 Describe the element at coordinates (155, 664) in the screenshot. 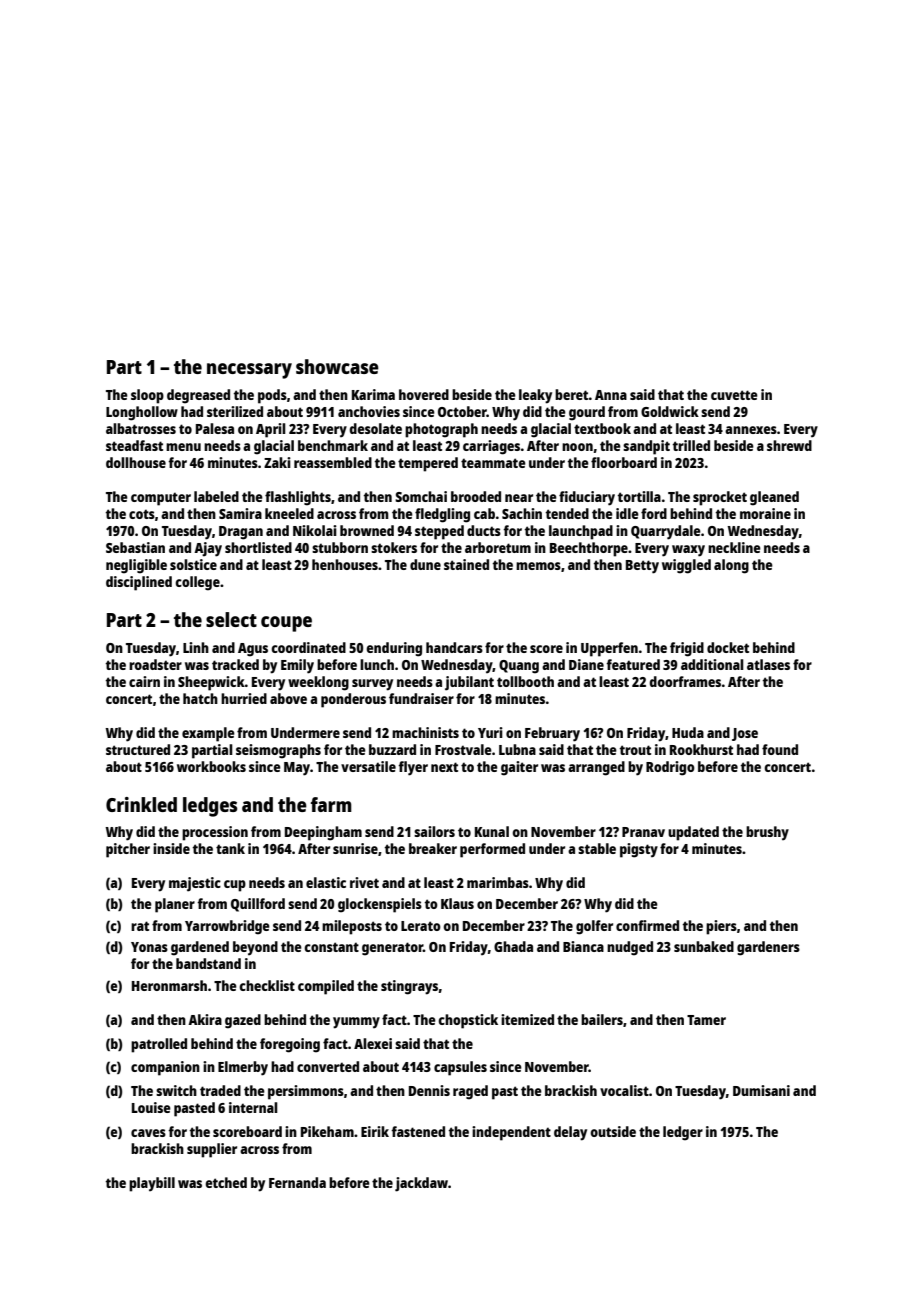

I see `roadster` at that location.
